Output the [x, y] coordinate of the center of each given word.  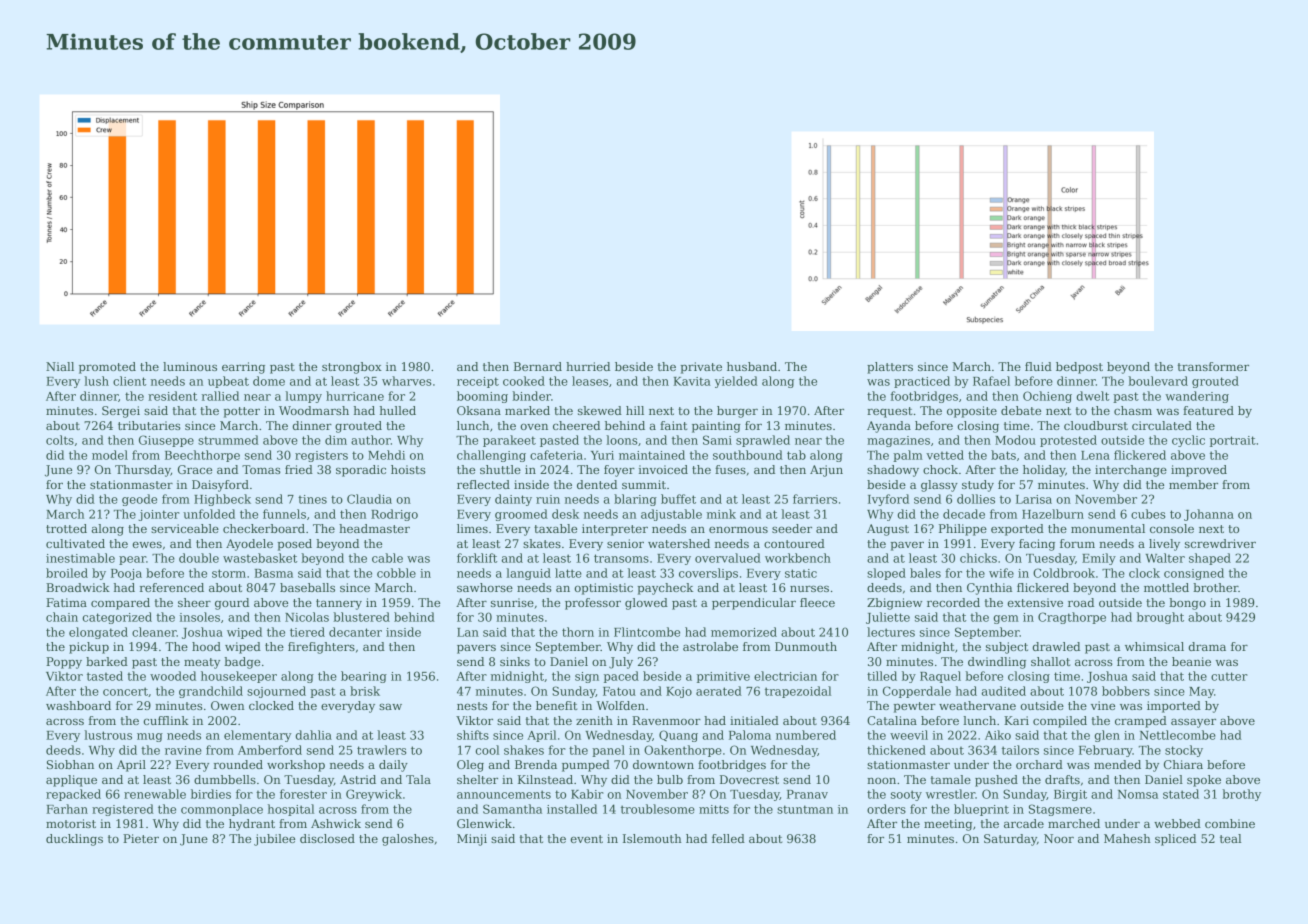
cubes [1148, 514]
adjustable [671, 515]
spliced [1175, 840]
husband [752, 366]
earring [243, 368]
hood [206, 646]
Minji [472, 840]
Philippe [963, 530]
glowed [646, 604]
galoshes [408, 840]
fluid [1038, 366]
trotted [66, 528]
